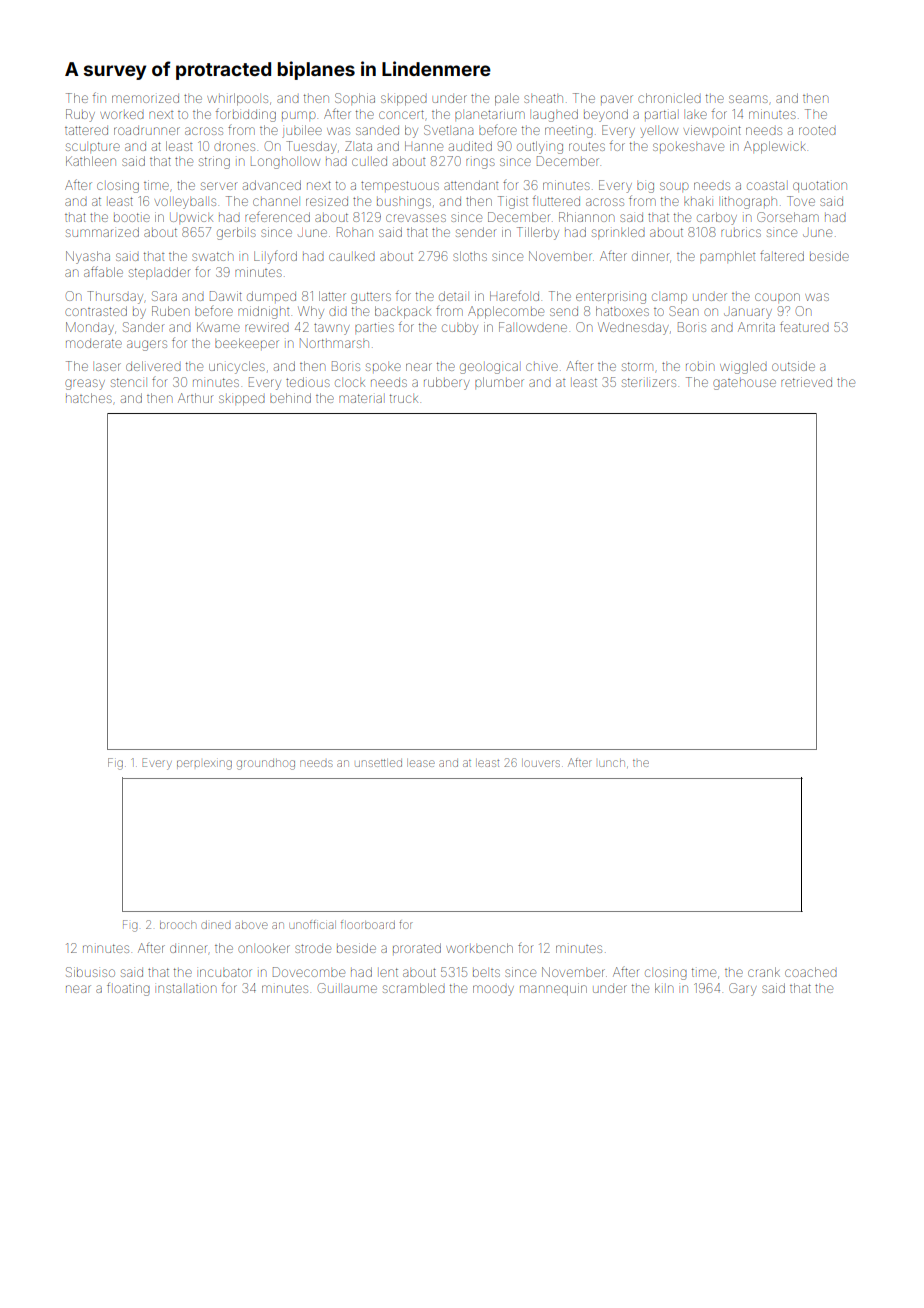  Describe the element at coordinates (555, 115) in the screenshot. I see `laughed` at that location.
